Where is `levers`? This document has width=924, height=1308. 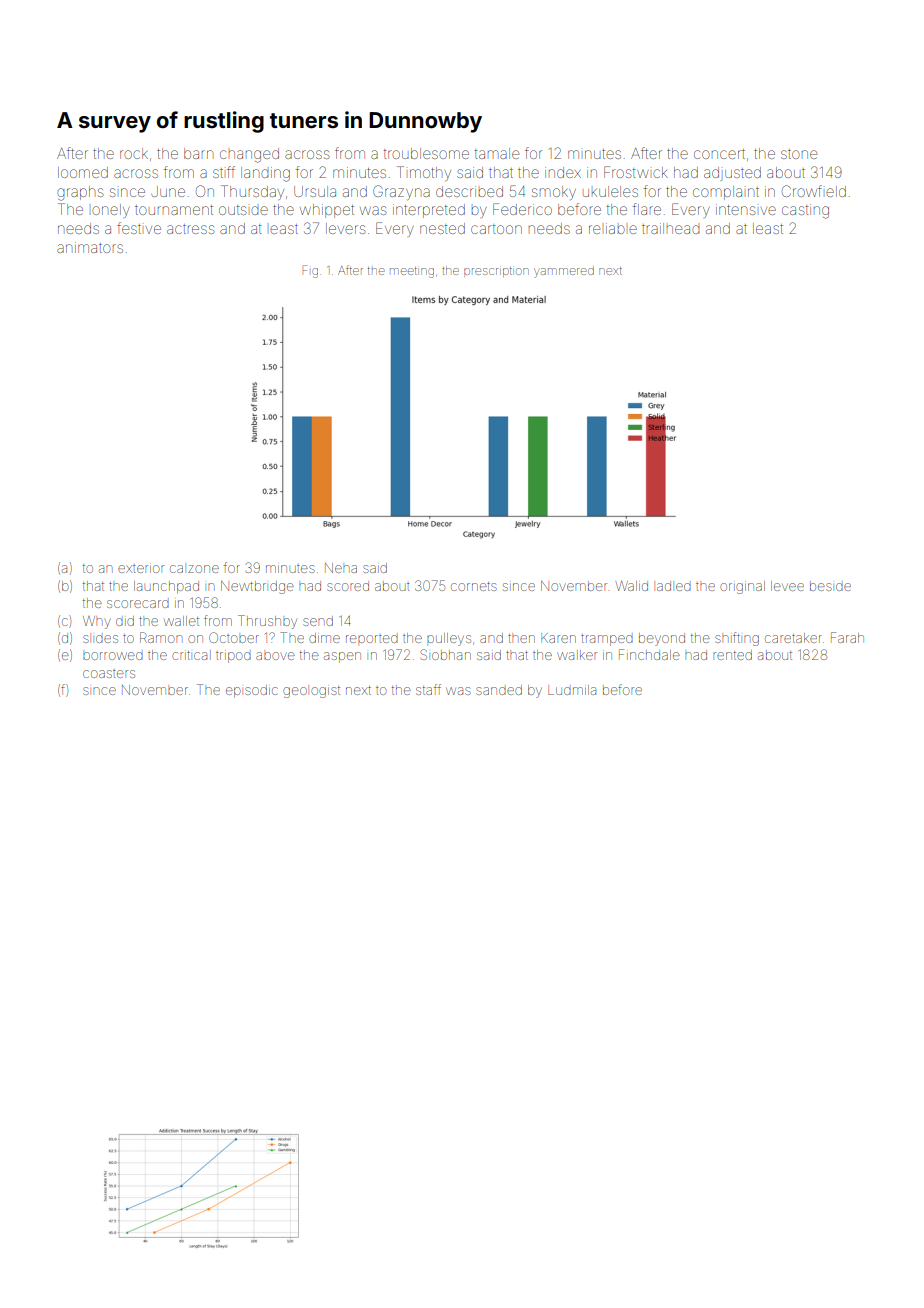 levers is located at coordinates (345, 228).
